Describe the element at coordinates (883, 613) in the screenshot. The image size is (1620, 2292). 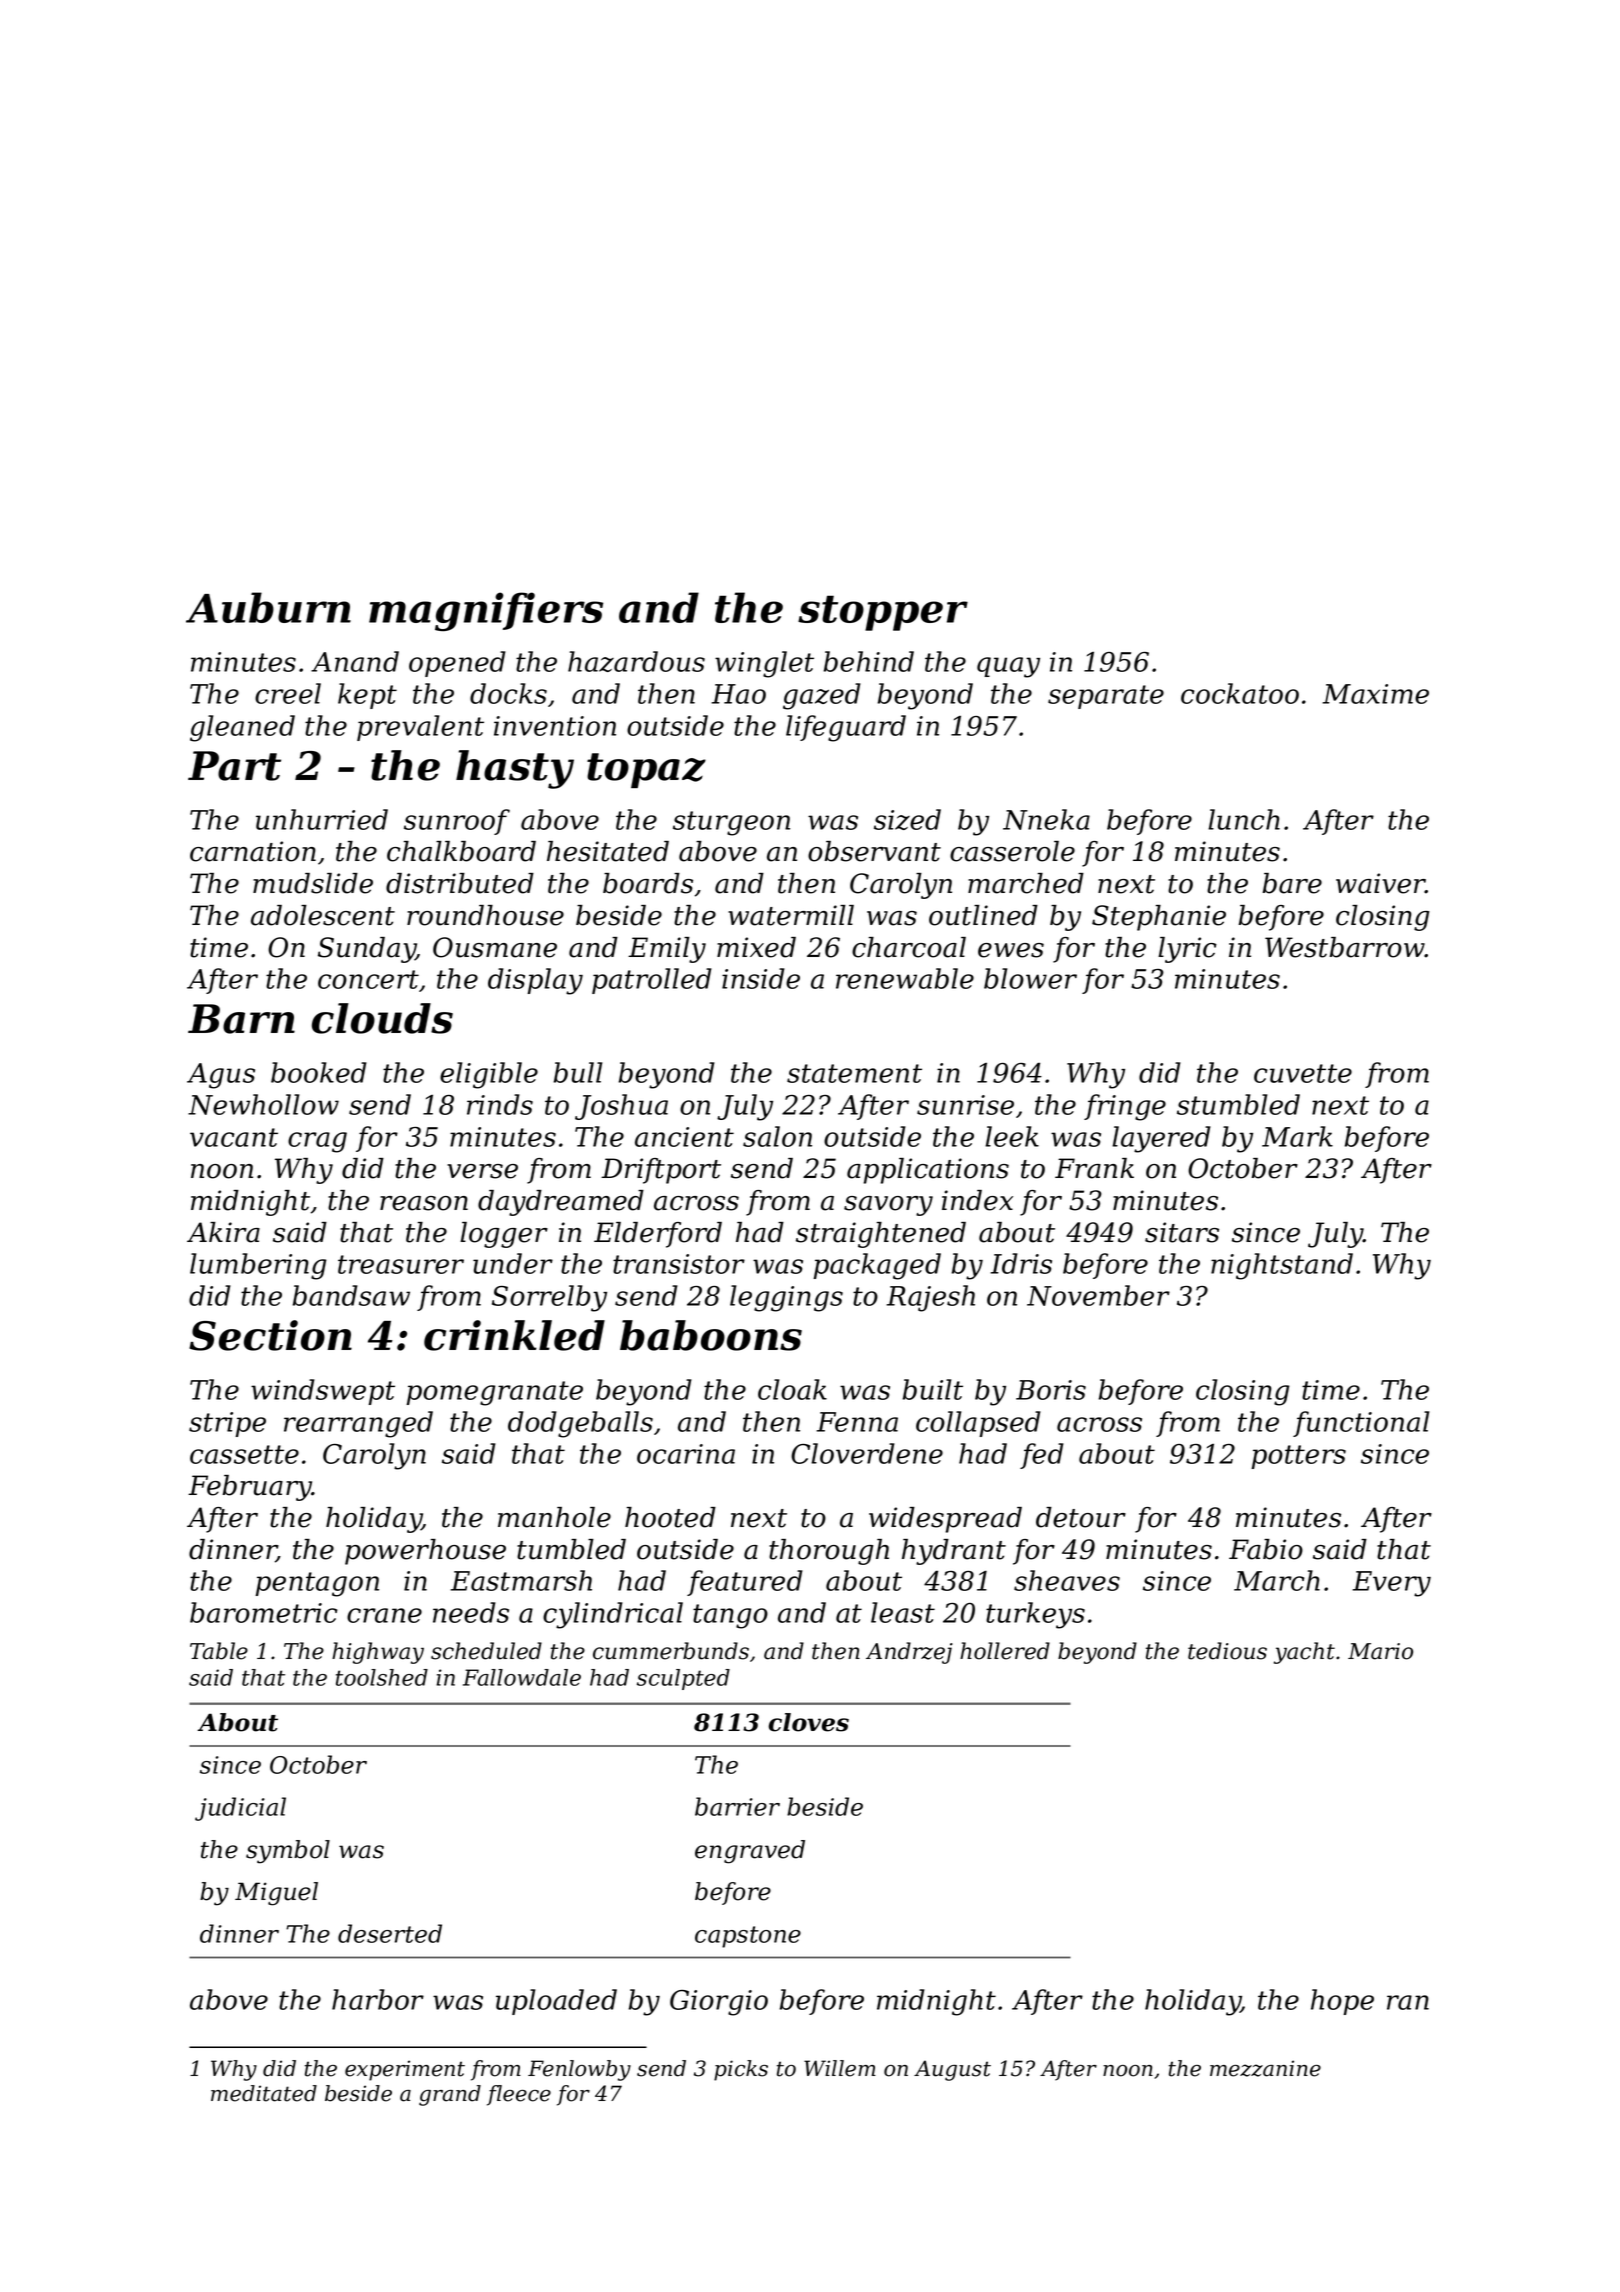
I see `stopper` at that location.
